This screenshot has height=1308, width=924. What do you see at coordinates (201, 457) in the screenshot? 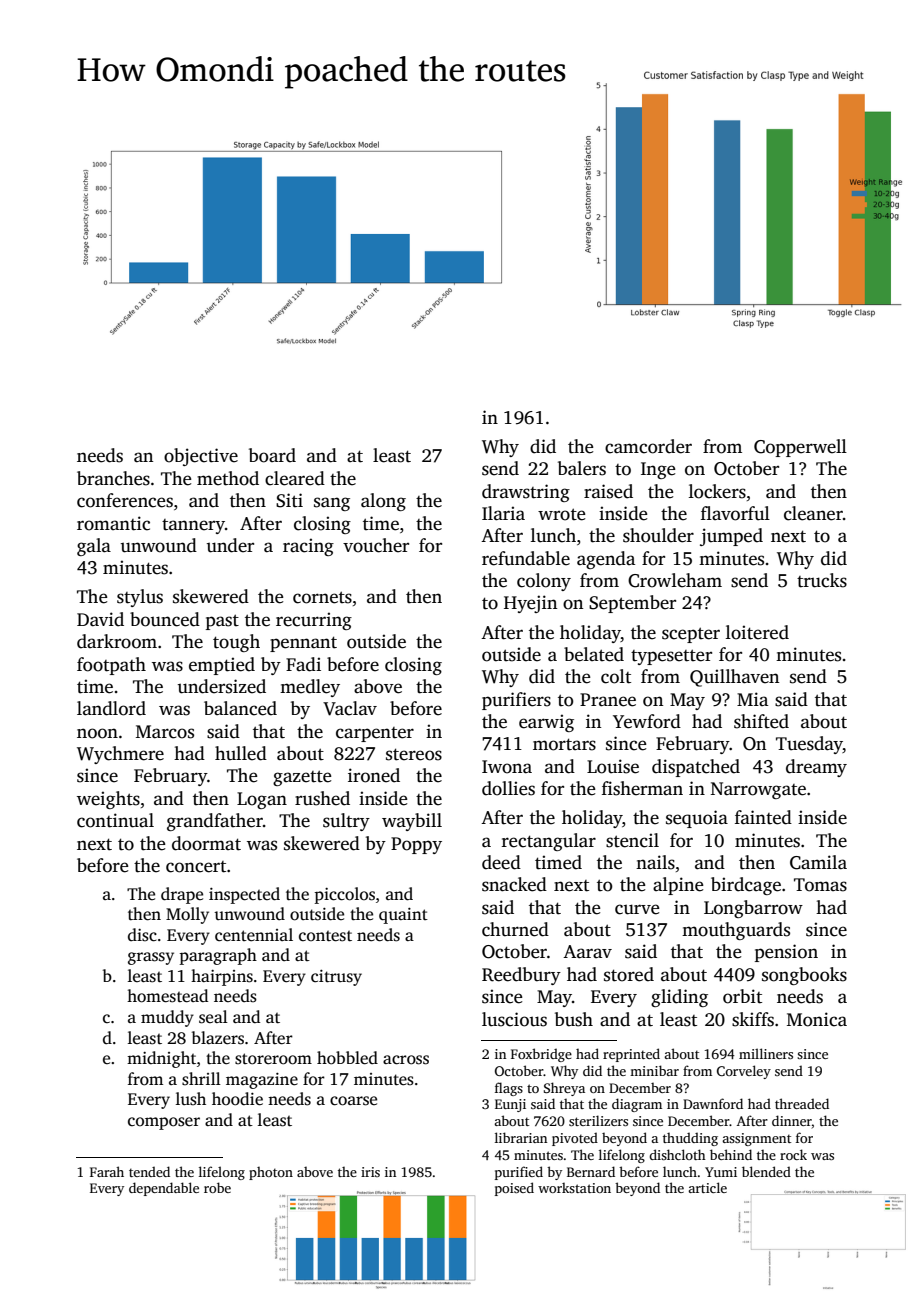
I see `objective` at bounding box center [201, 457].
